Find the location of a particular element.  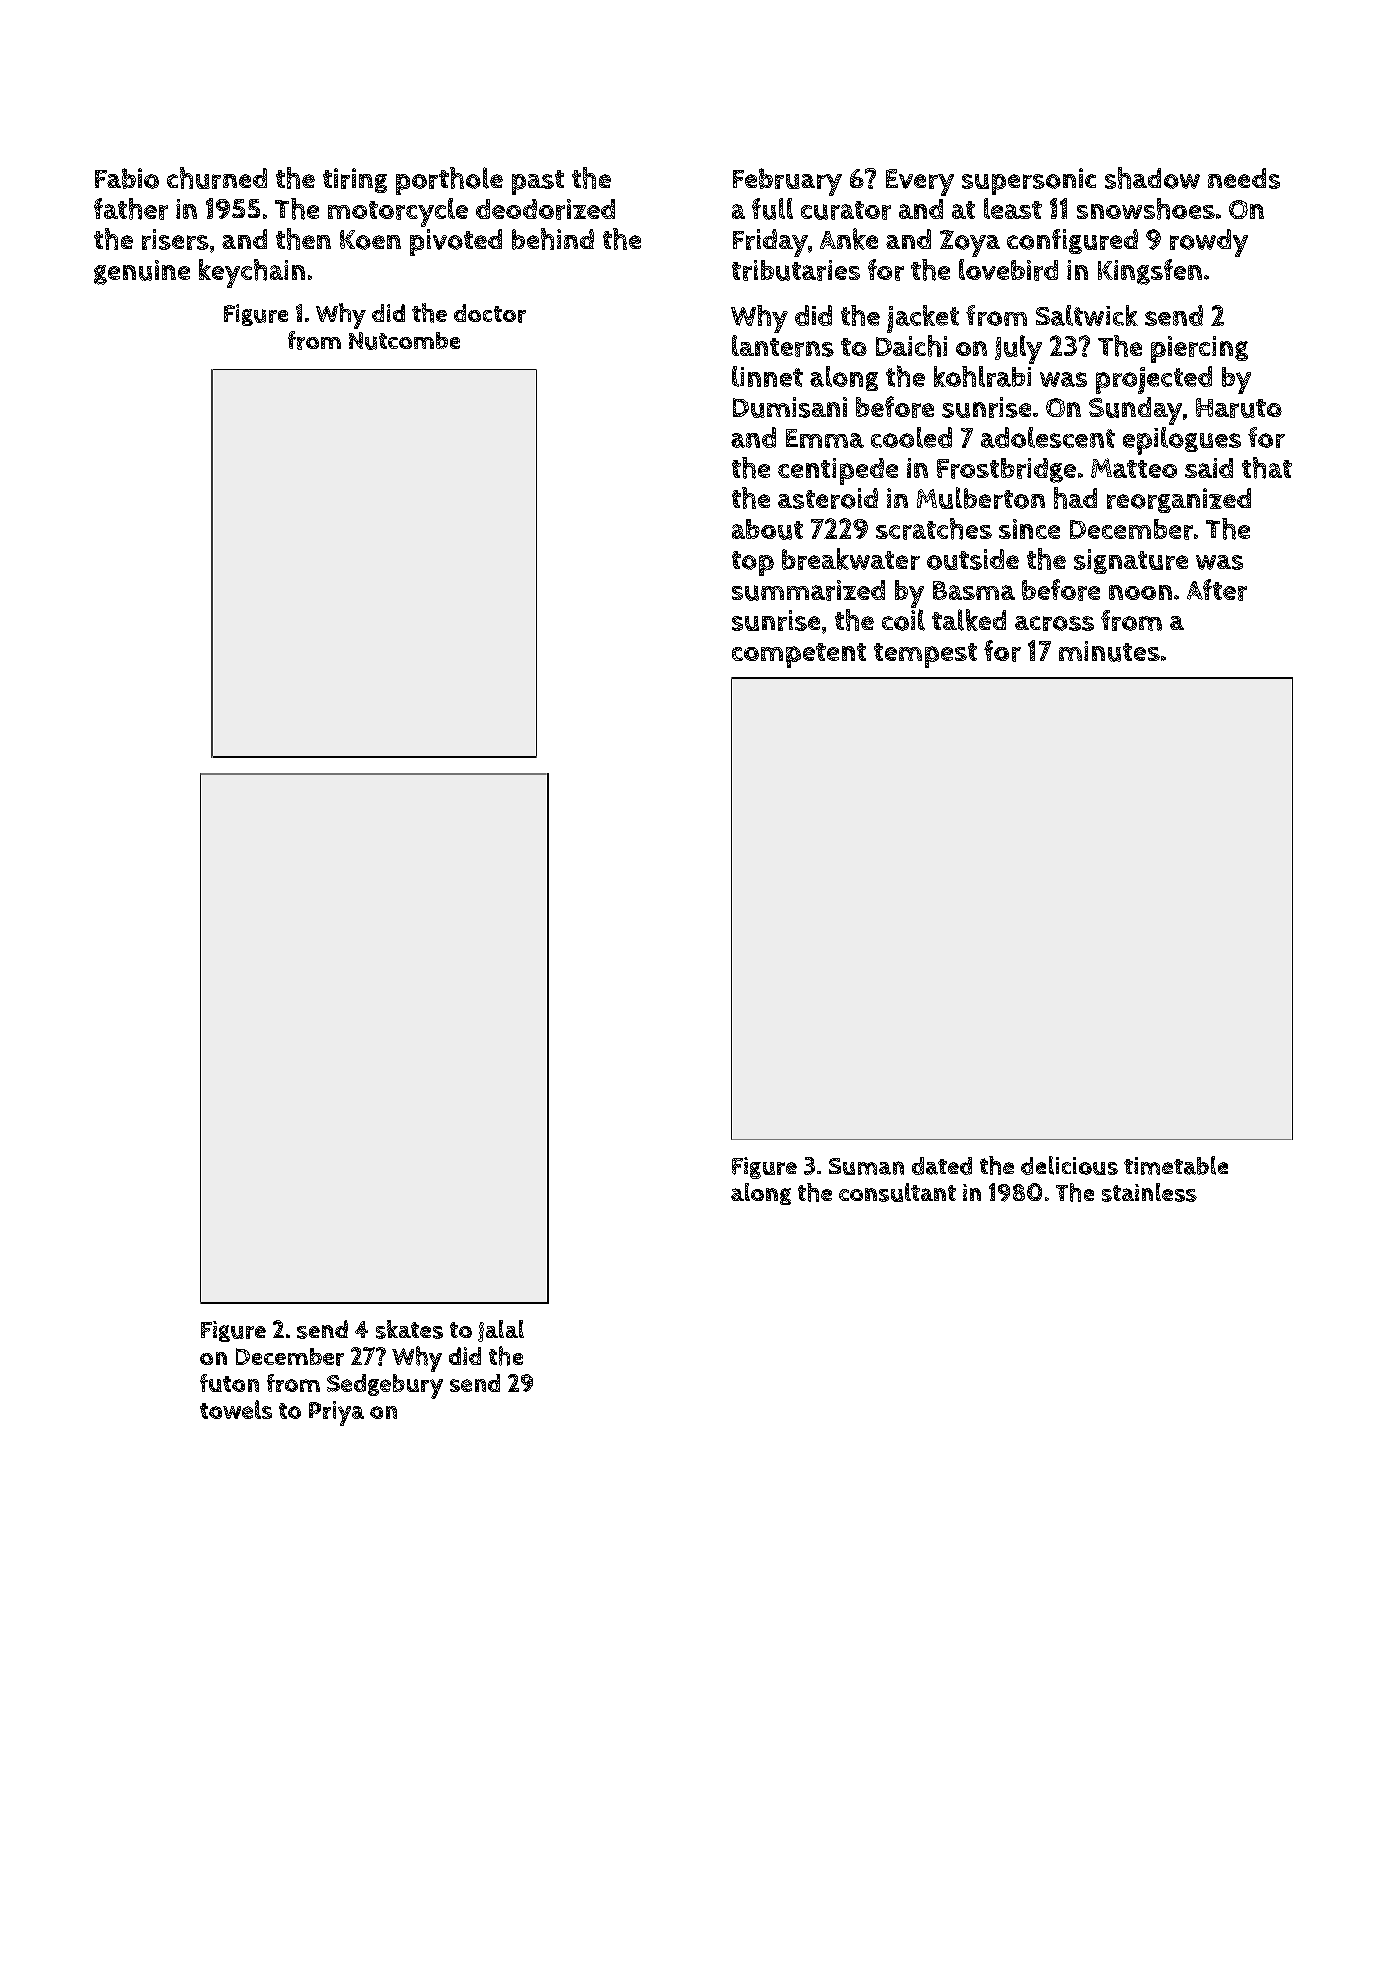

futon is located at coordinates (229, 1383).
